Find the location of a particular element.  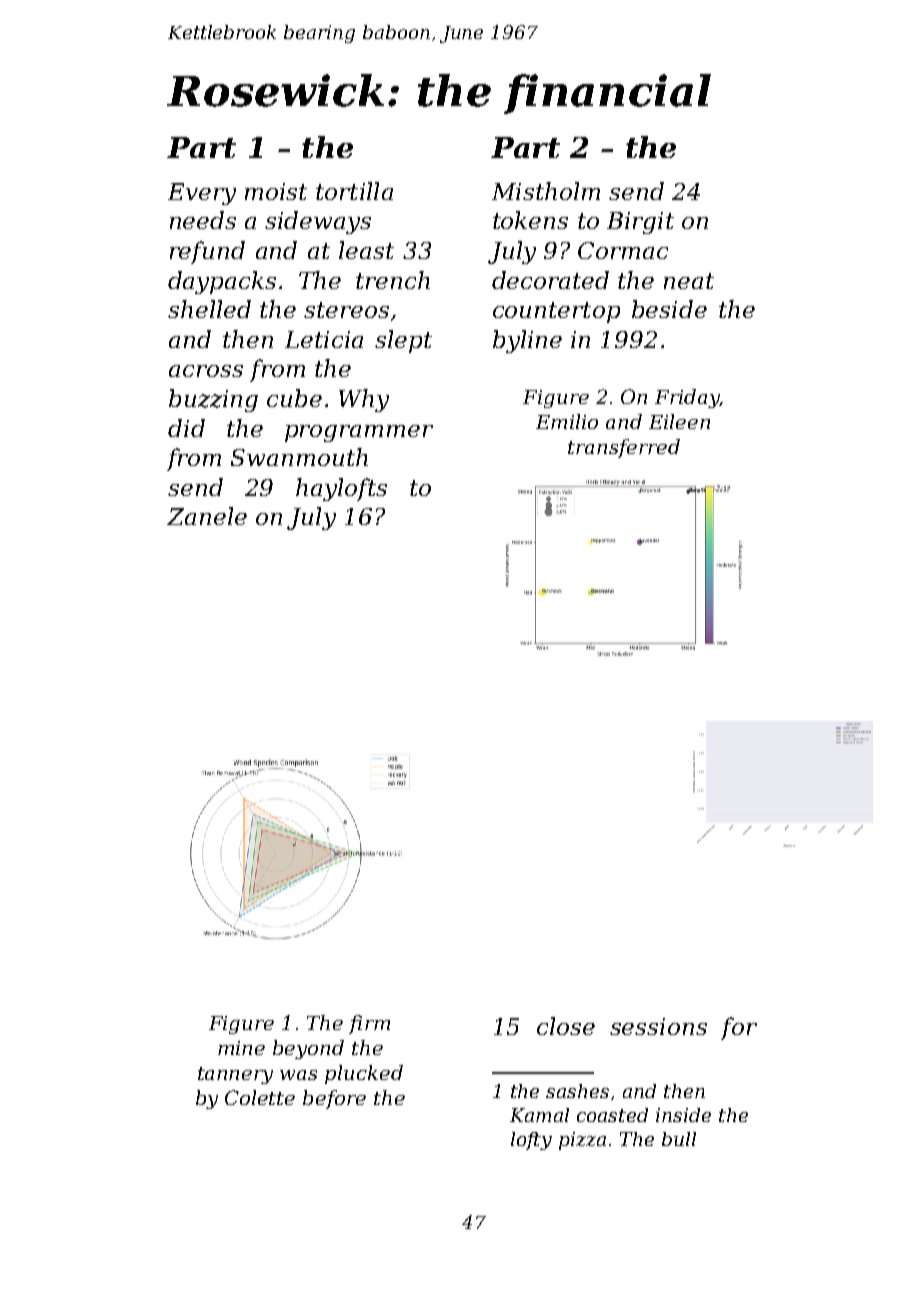

Birgit is located at coordinates (640, 223).
